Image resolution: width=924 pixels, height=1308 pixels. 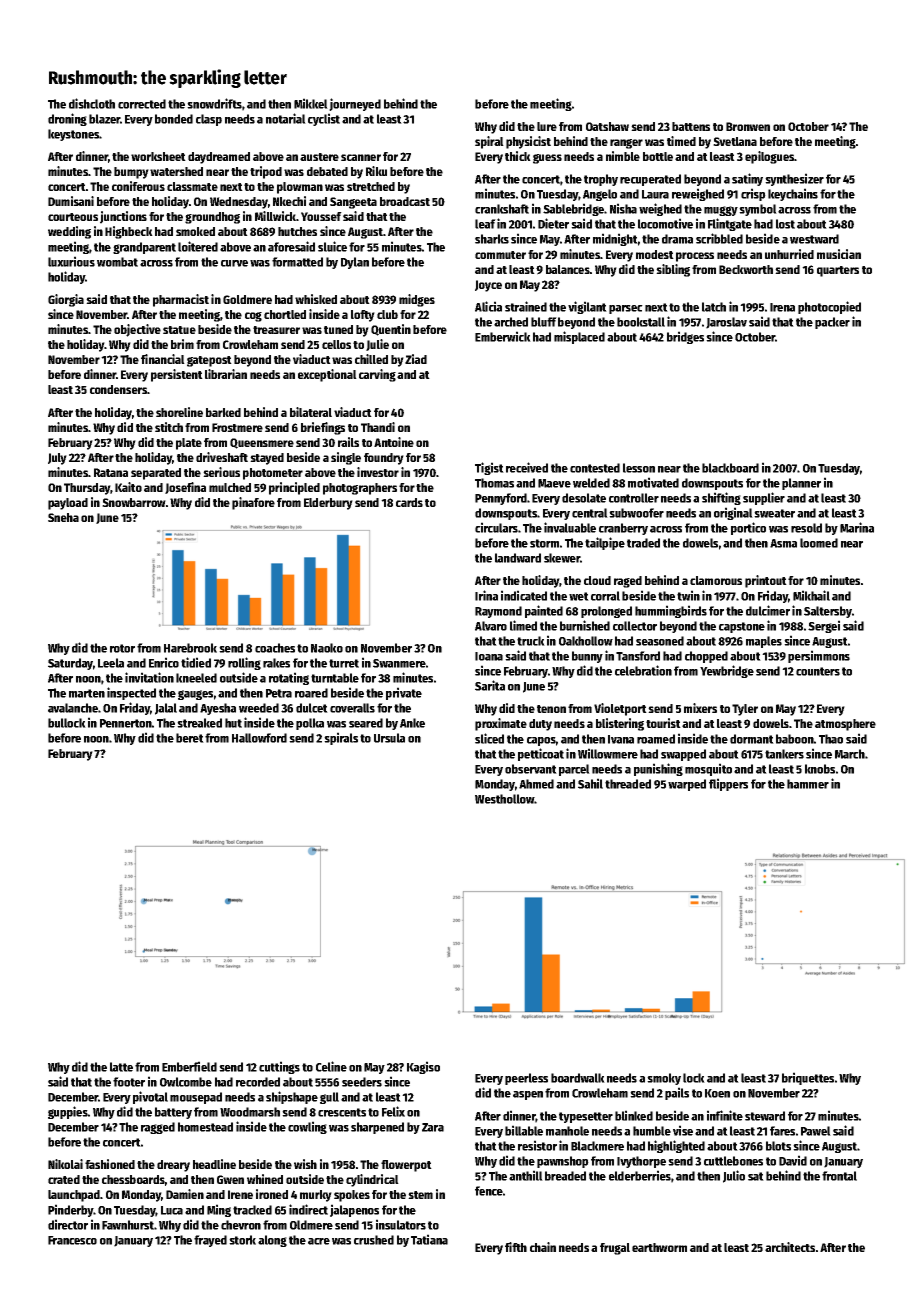 What do you see at coordinates (189, 1066) in the page?
I see `Emberfield` at bounding box center [189, 1066].
